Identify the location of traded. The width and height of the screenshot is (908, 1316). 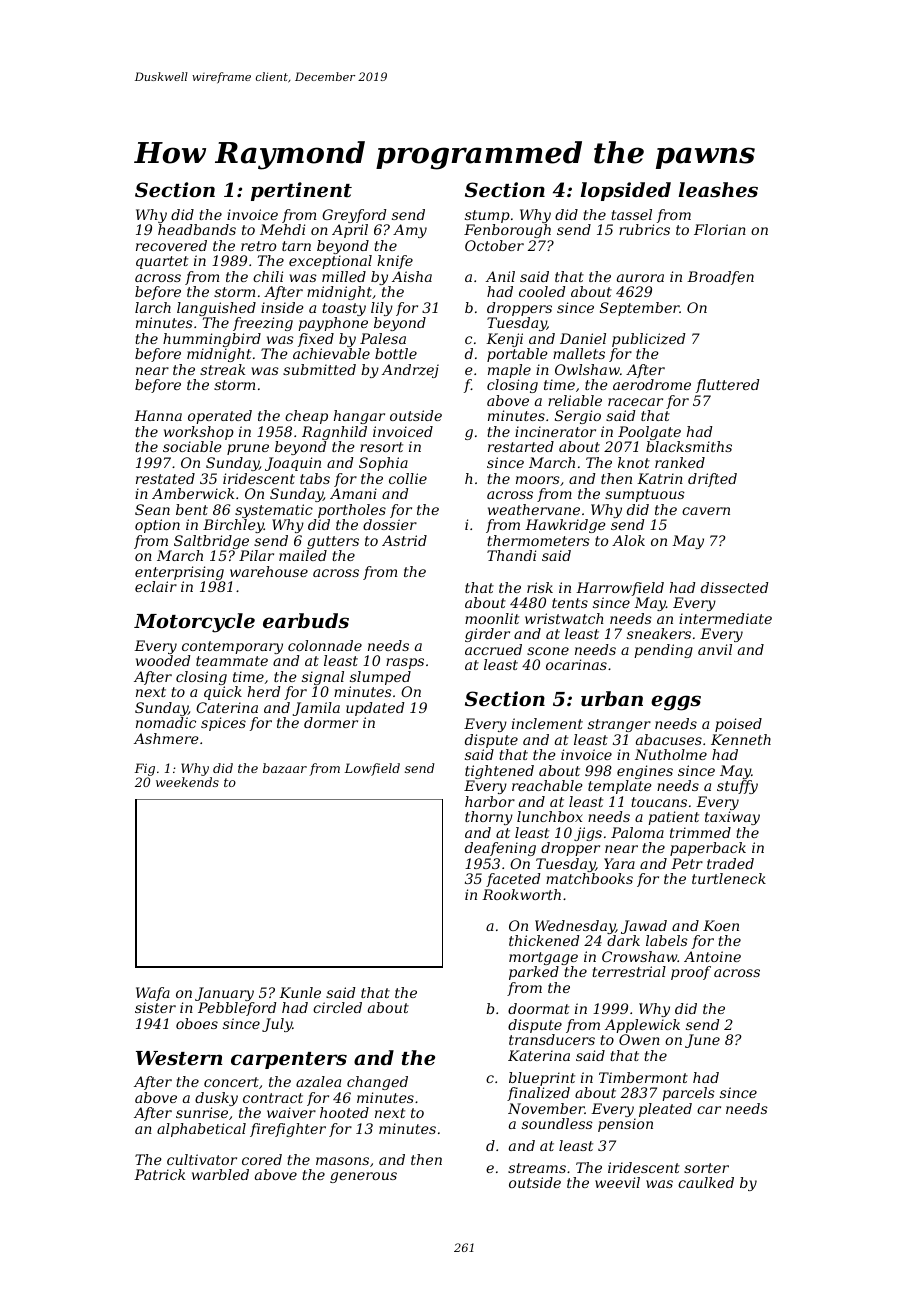
(730, 863).
